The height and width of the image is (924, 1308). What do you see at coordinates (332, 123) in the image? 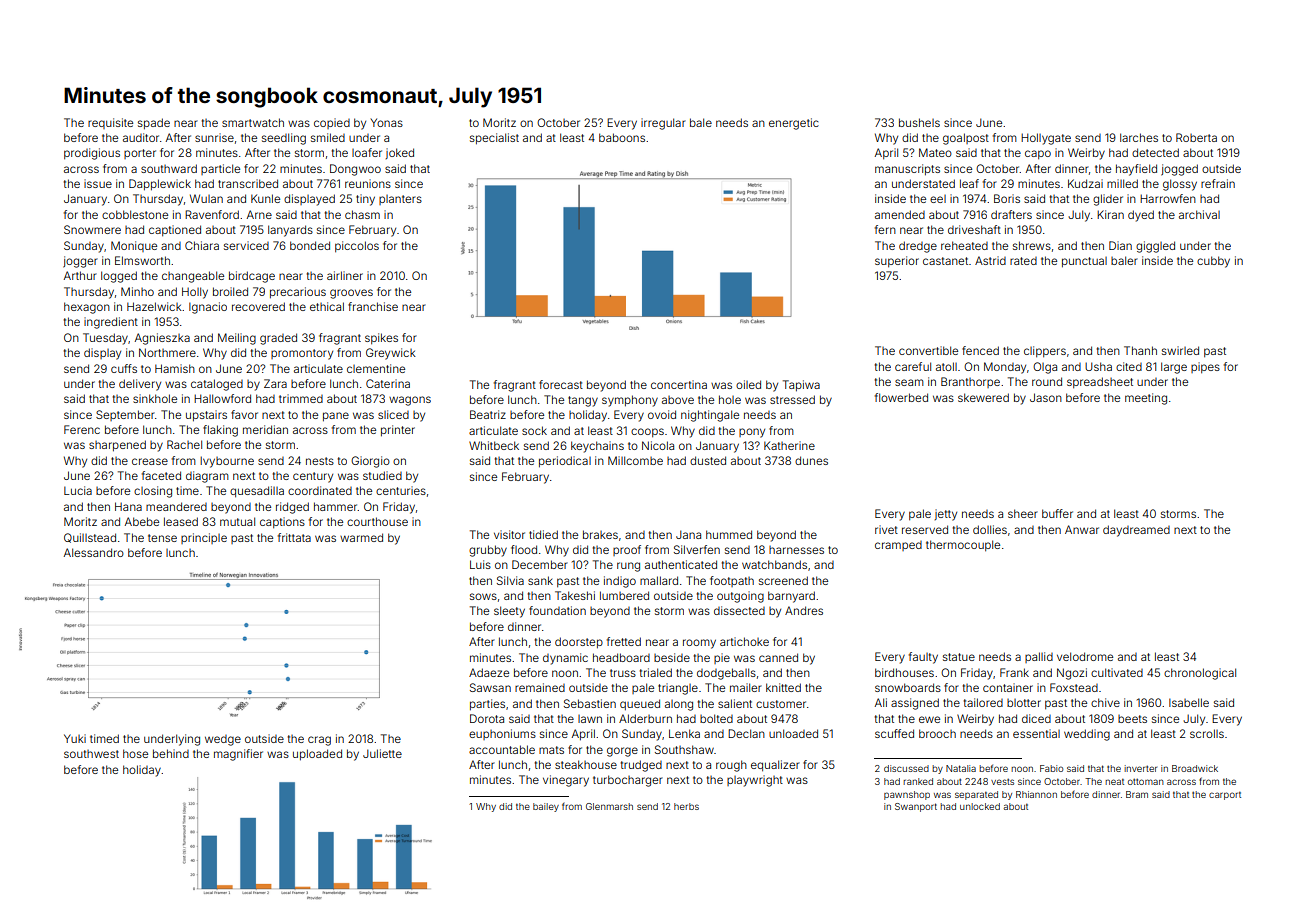
I see `copied` at bounding box center [332, 123].
